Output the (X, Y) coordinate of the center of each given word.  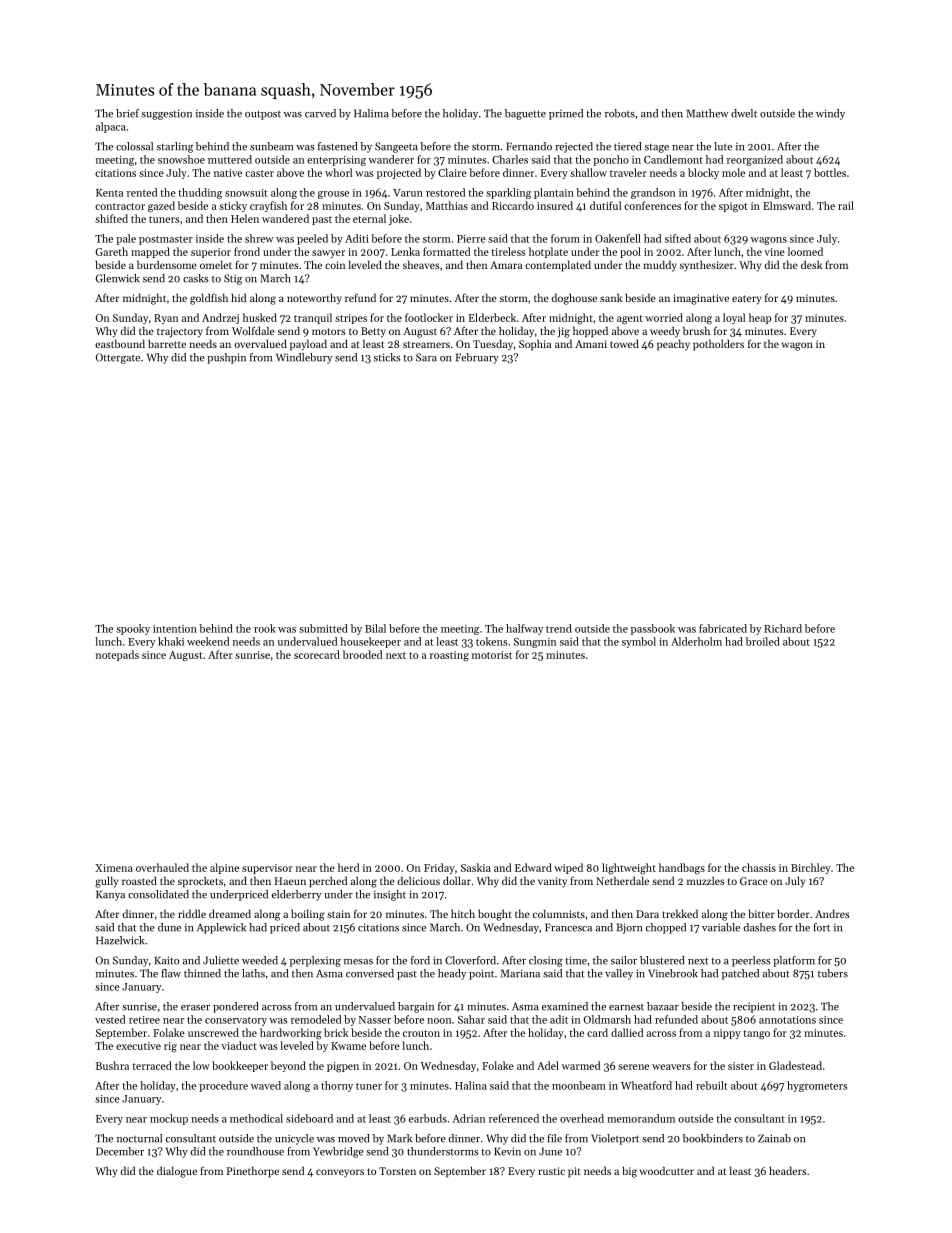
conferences (652, 205)
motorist (492, 655)
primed (566, 114)
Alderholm (696, 641)
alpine (224, 868)
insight (390, 895)
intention (175, 629)
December (120, 1151)
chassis (759, 867)
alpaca (111, 127)
